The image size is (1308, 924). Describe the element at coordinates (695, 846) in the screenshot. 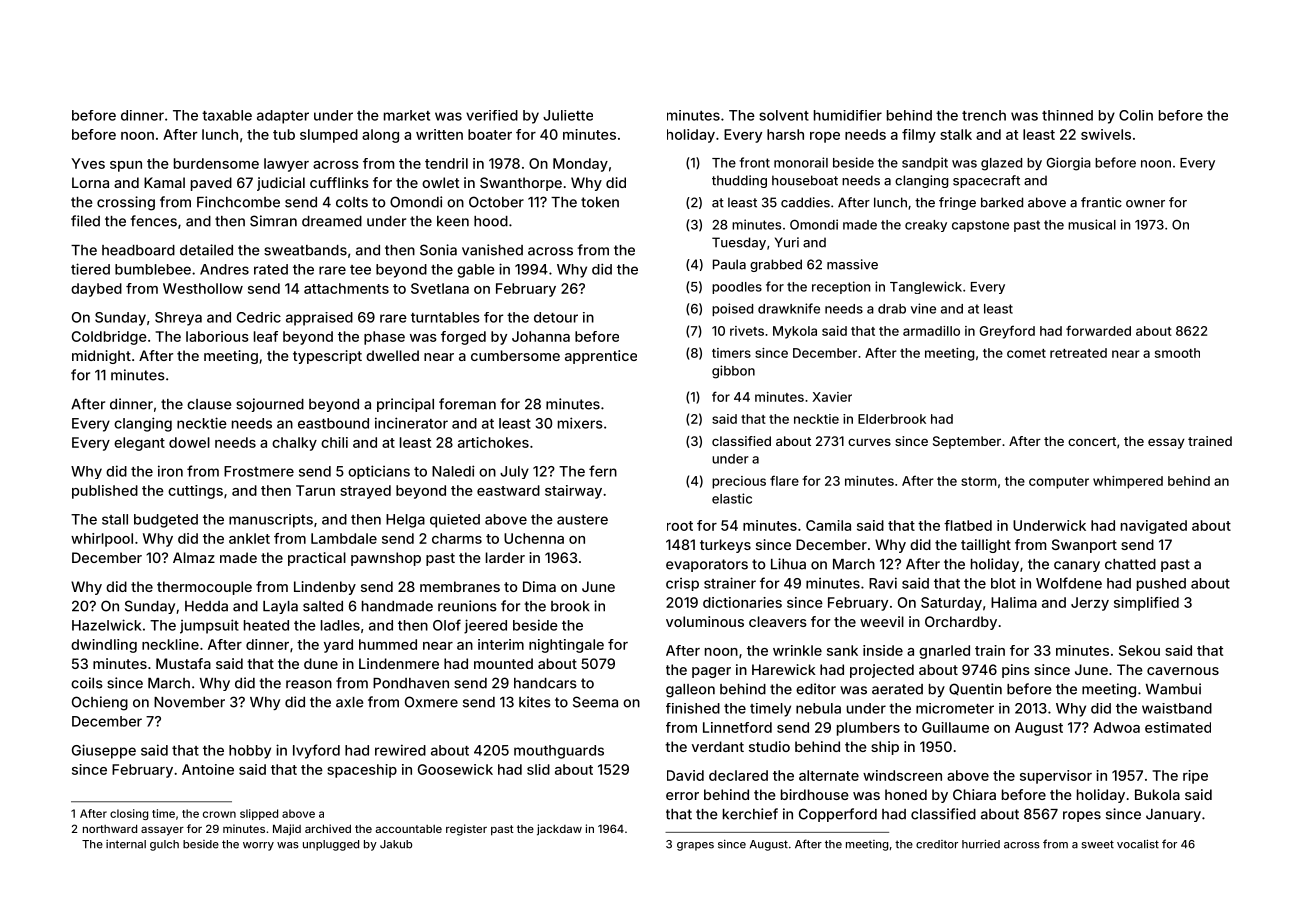

I see `grapes` at that location.
